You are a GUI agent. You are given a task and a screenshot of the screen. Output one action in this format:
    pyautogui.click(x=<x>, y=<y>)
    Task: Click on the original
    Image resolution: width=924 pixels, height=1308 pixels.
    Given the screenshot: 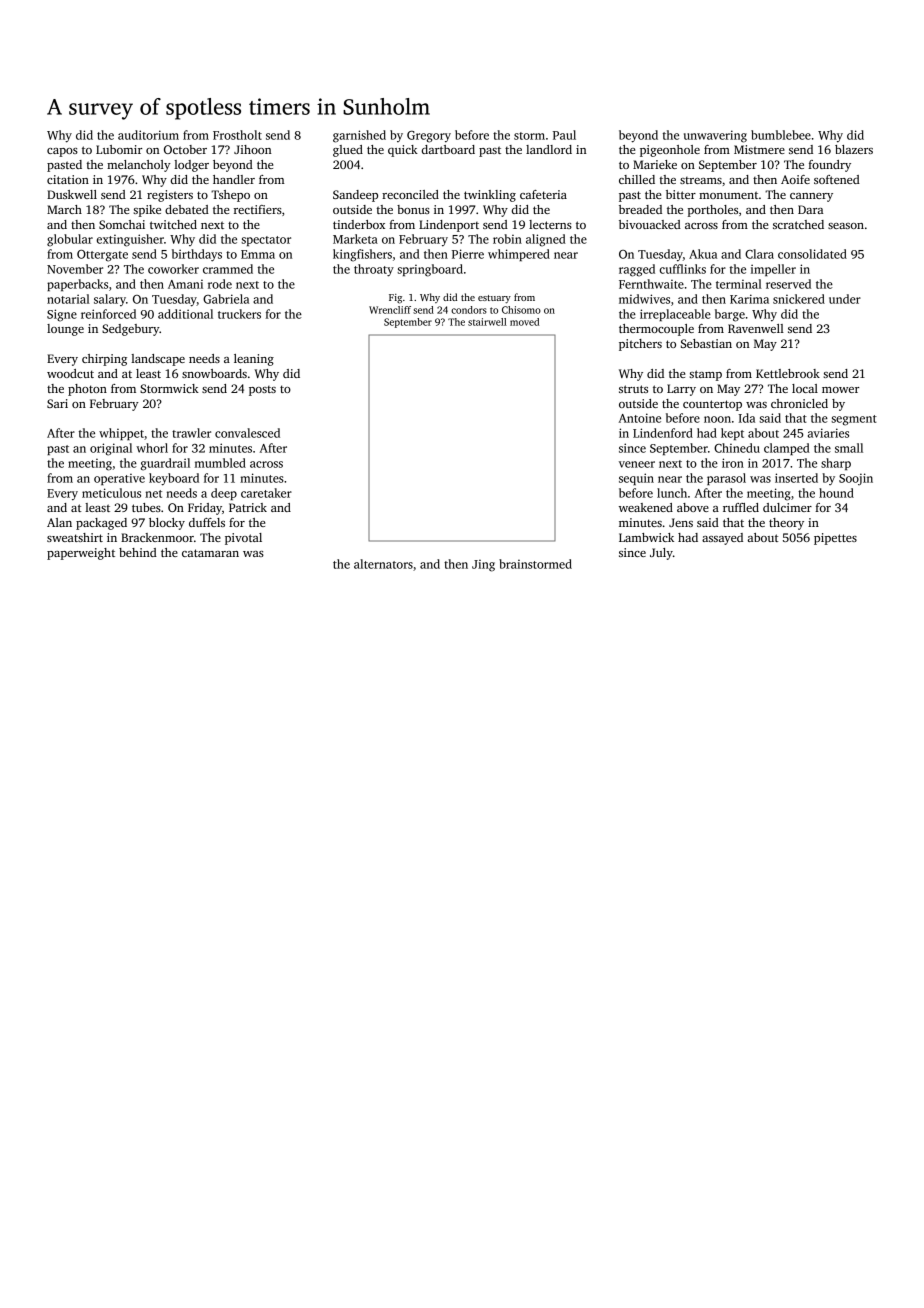 What is the action you would take?
    pyautogui.click(x=111, y=449)
